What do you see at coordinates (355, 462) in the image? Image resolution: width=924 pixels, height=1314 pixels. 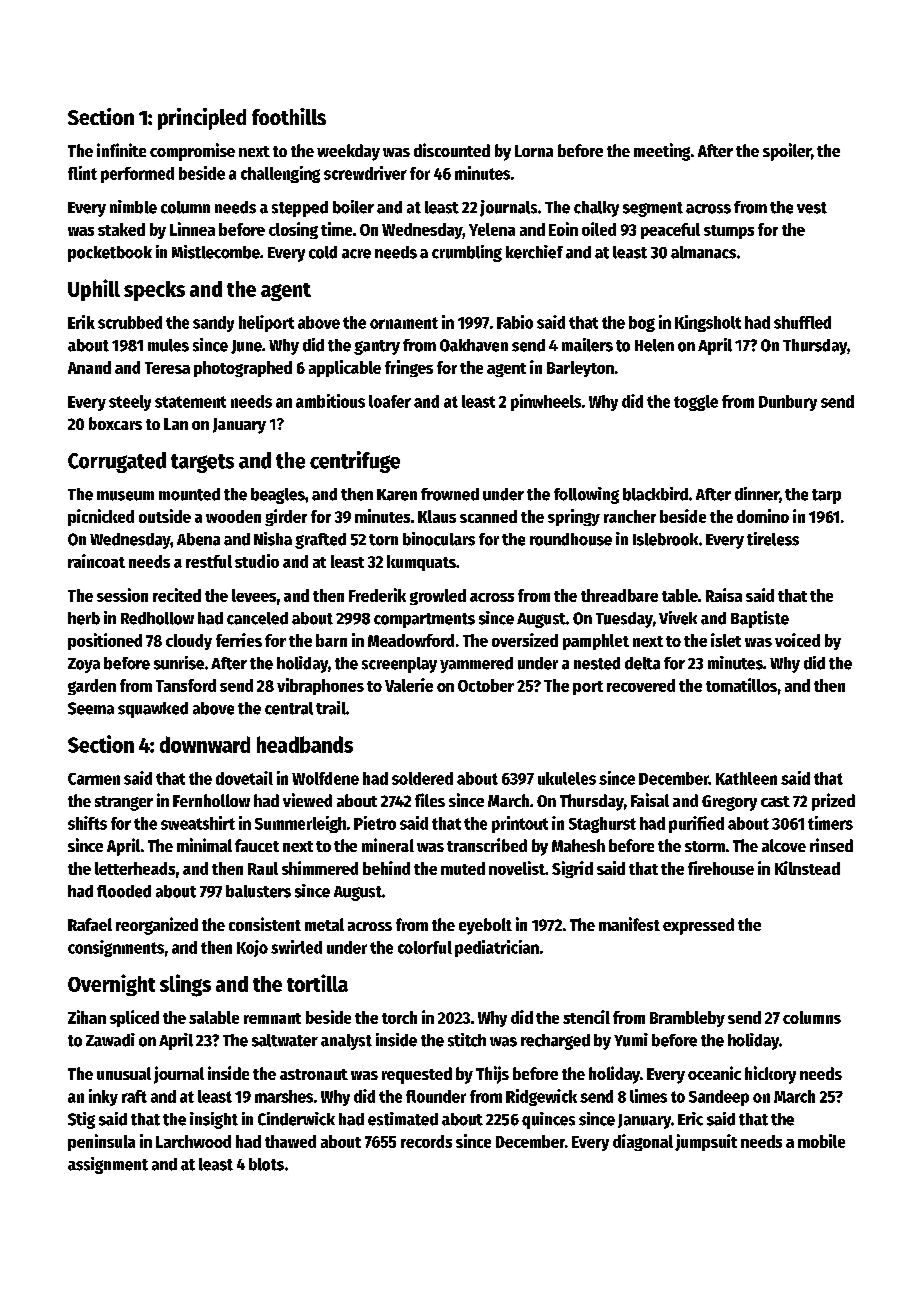 I see `centrifuge` at bounding box center [355, 462].
